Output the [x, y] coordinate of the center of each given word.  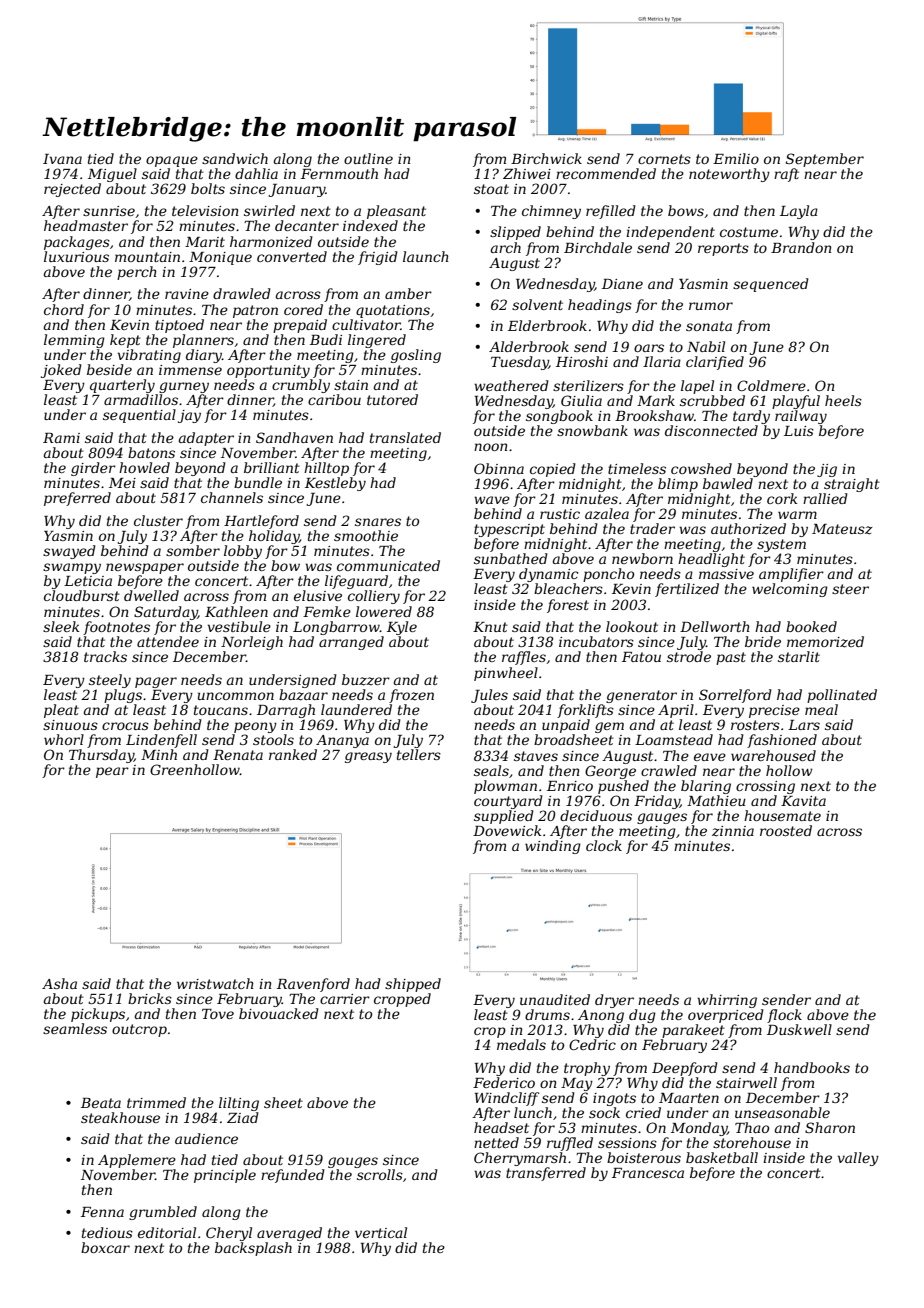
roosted [786, 830]
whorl [64, 739]
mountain [147, 257]
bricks [150, 998]
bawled [728, 483]
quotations [393, 311]
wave [492, 500]
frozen [411, 696]
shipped [413, 985]
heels [843, 400]
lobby [243, 552]
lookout [632, 626]
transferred [546, 1174]
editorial [167, 1232]
